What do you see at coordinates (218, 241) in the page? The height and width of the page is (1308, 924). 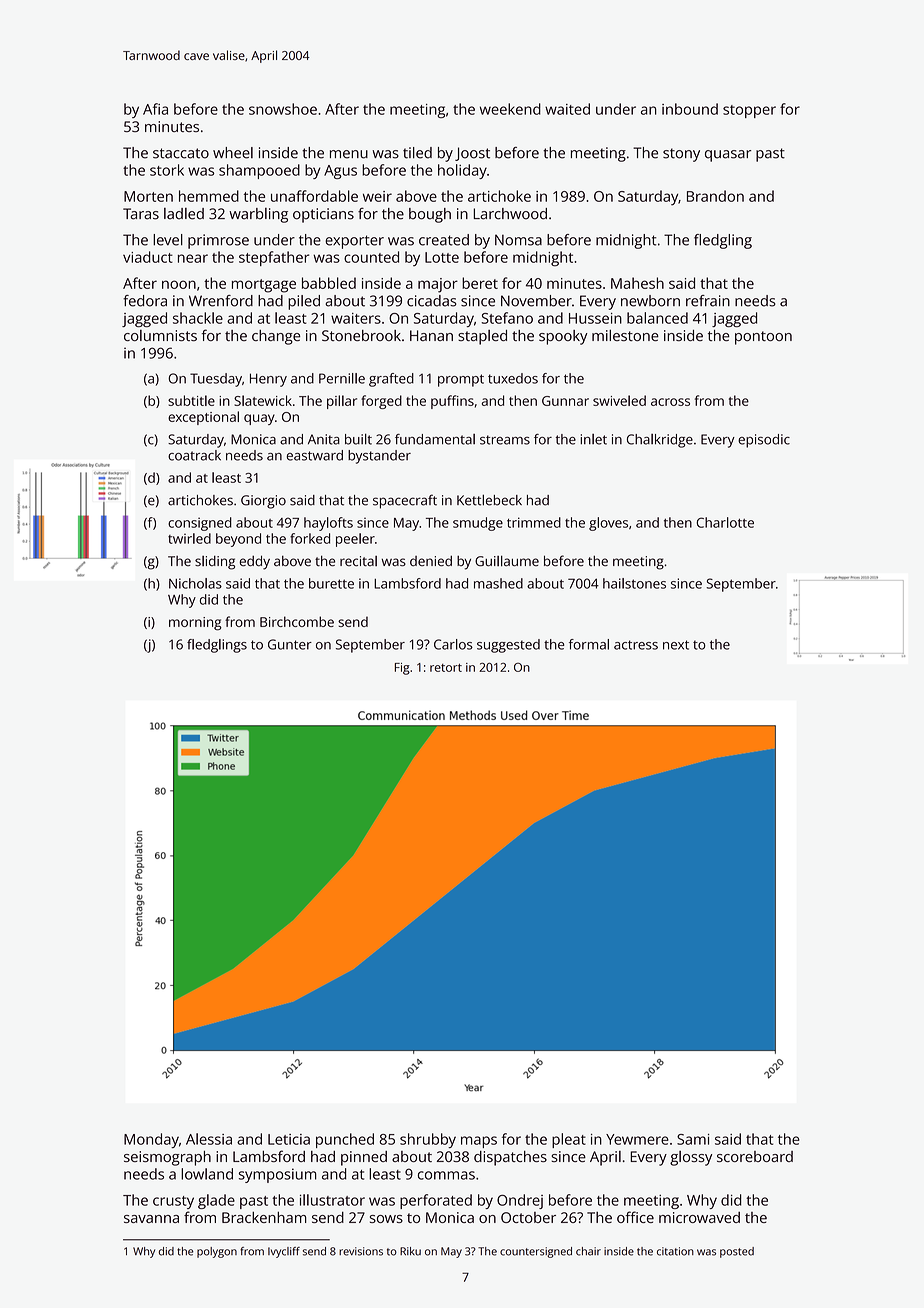 I see `primrose` at bounding box center [218, 241].
